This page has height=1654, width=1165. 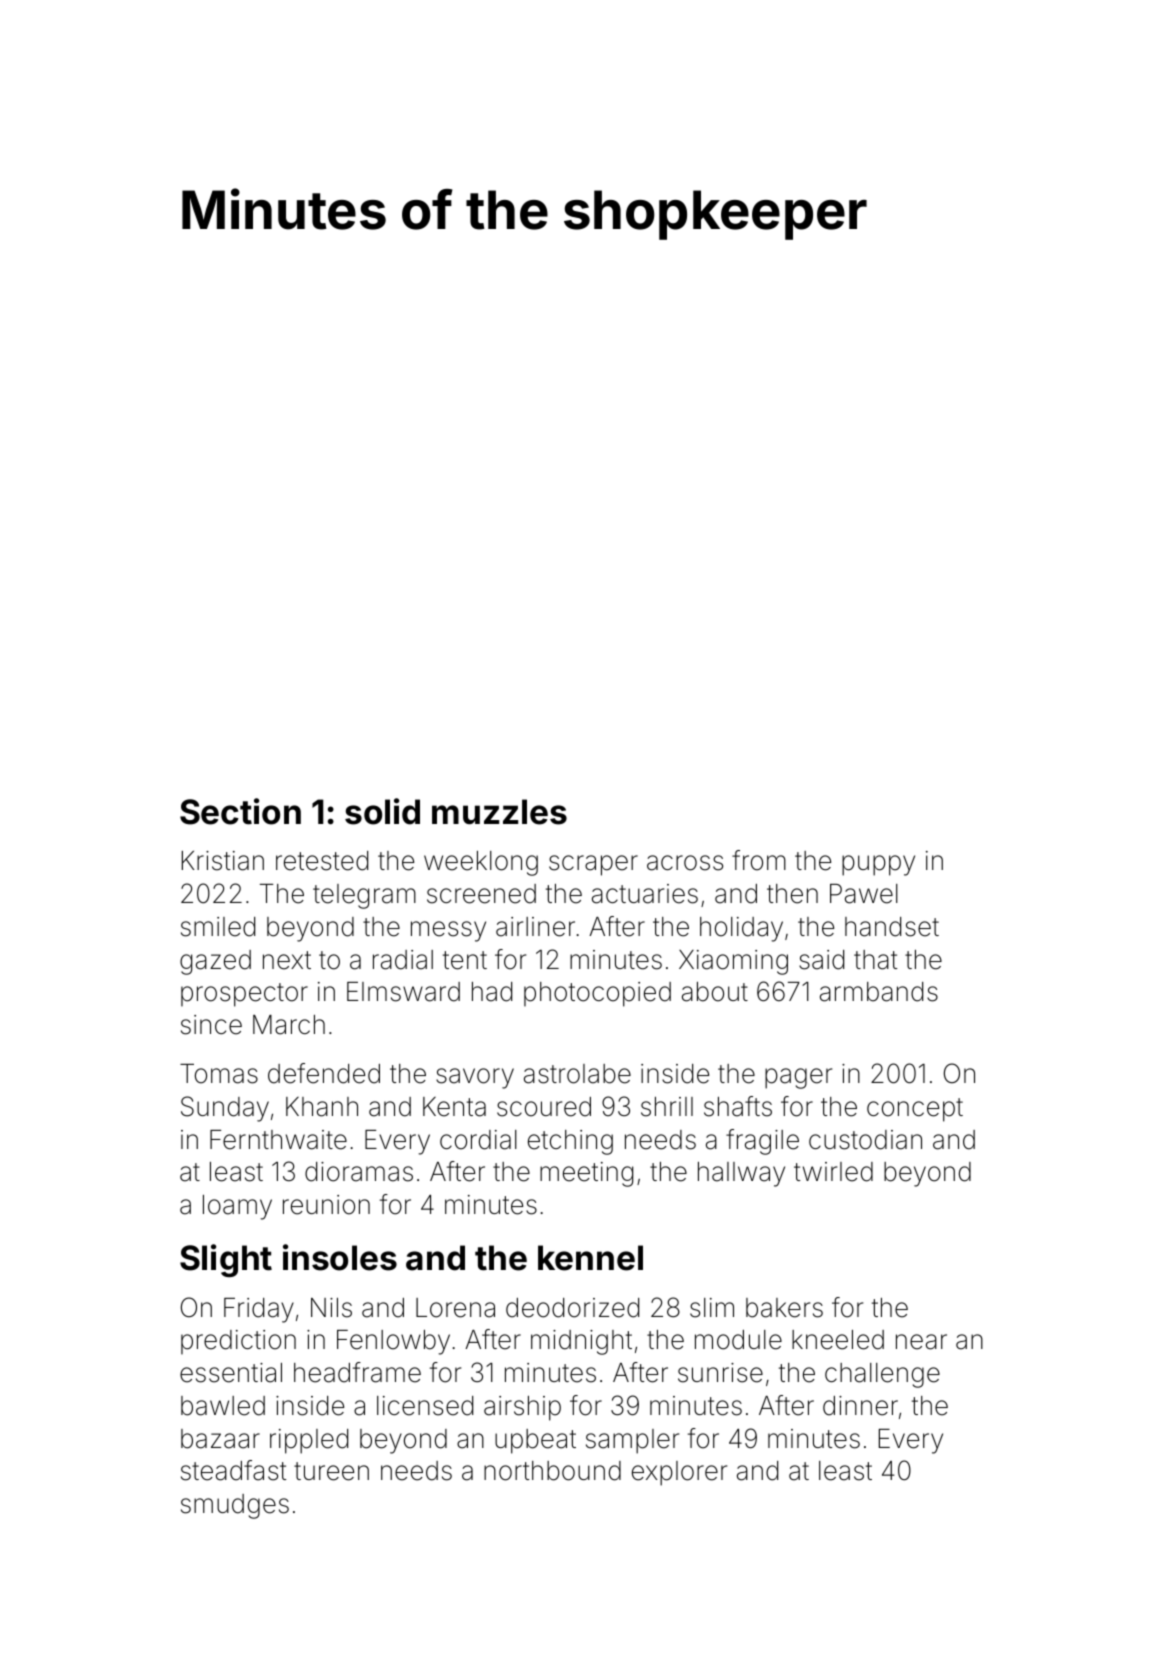 I want to click on from, so click(x=759, y=860).
